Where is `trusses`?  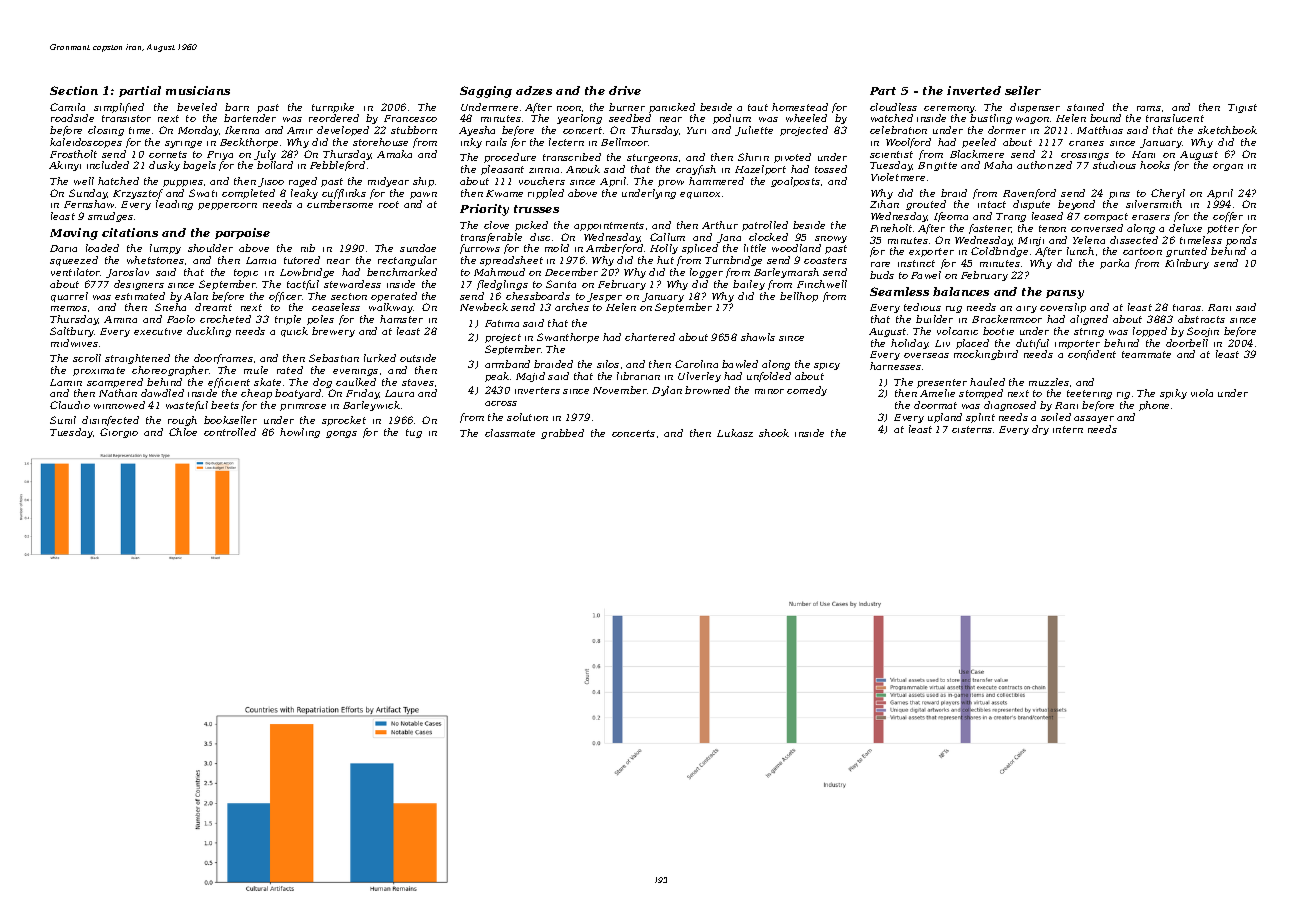 trusses is located at coordinates (536, 209).
